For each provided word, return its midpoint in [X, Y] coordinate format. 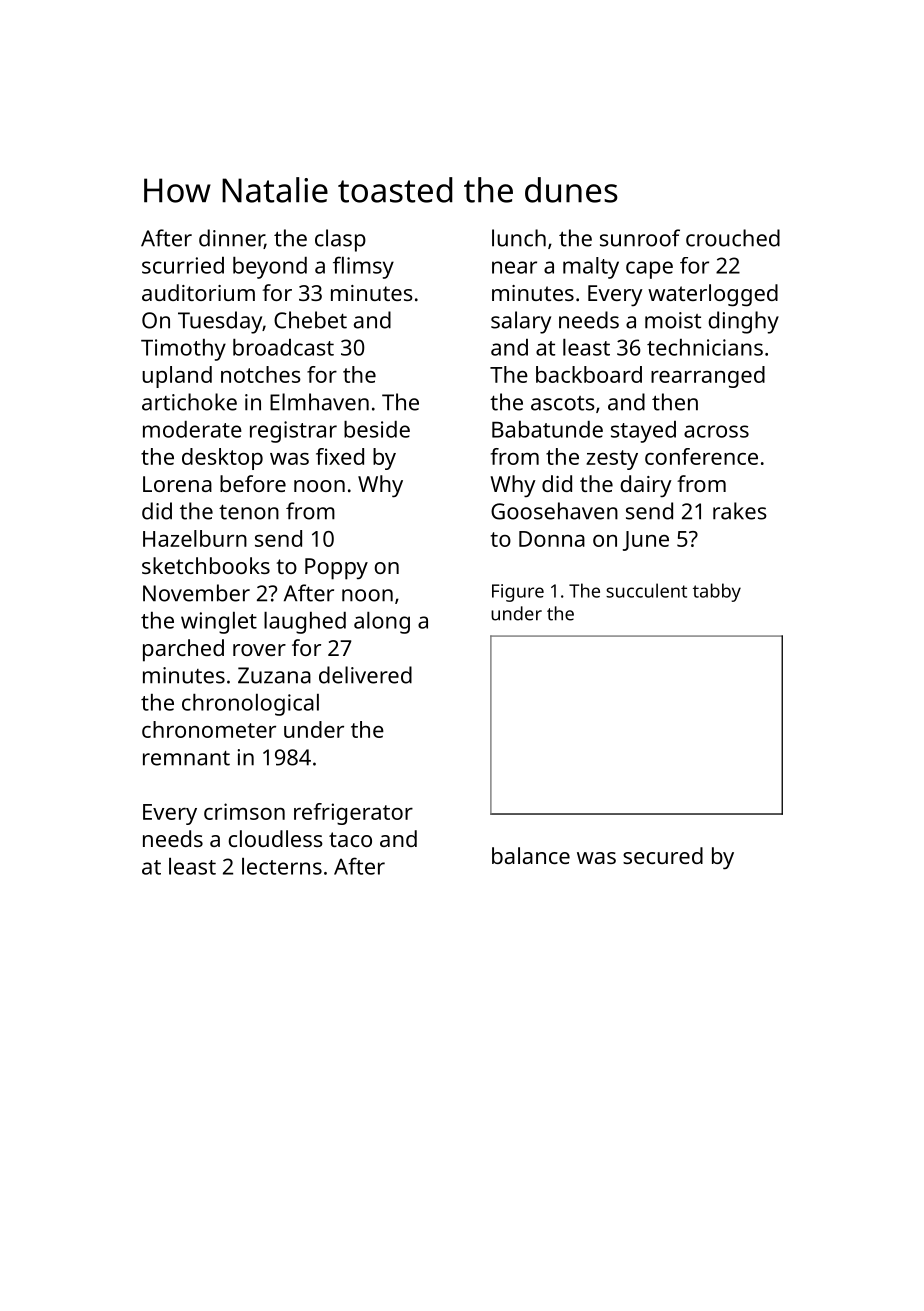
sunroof [640, 238]
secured [663, 855]
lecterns [282, 866]
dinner [231, 239]
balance [531, 855]
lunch [519, 238]
